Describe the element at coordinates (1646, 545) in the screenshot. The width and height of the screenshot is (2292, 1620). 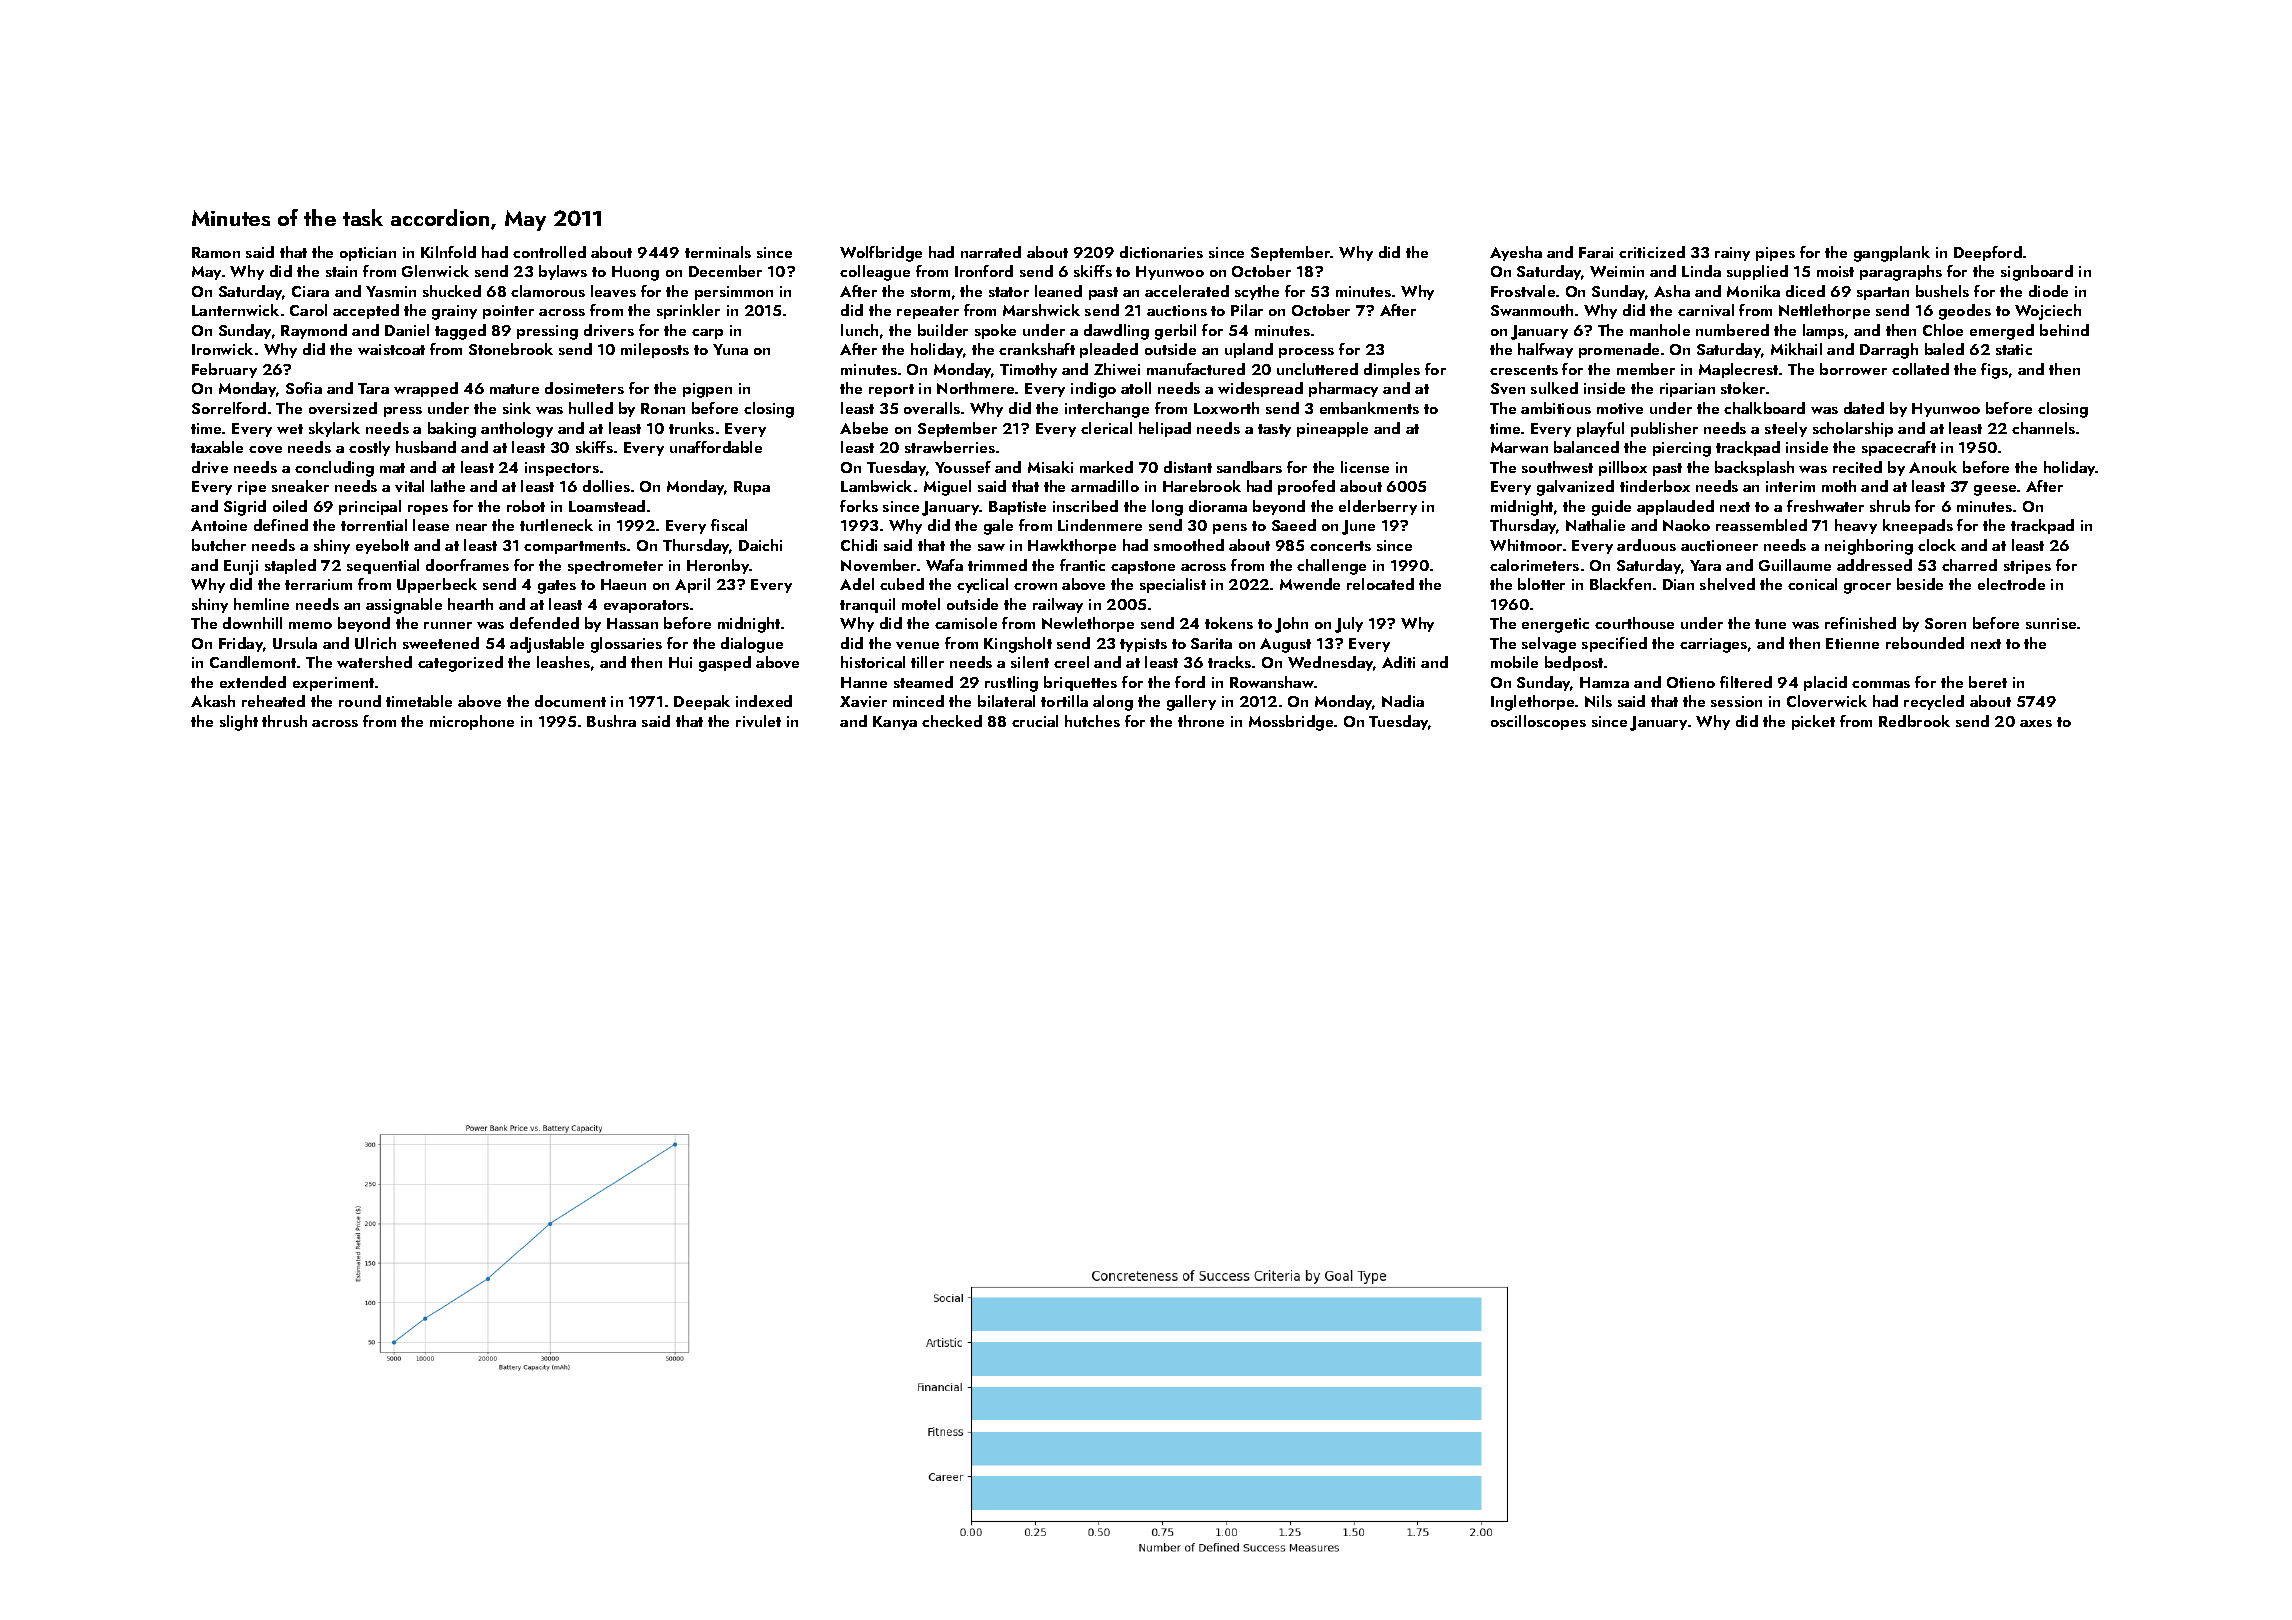
I see `arduous` at that location.
